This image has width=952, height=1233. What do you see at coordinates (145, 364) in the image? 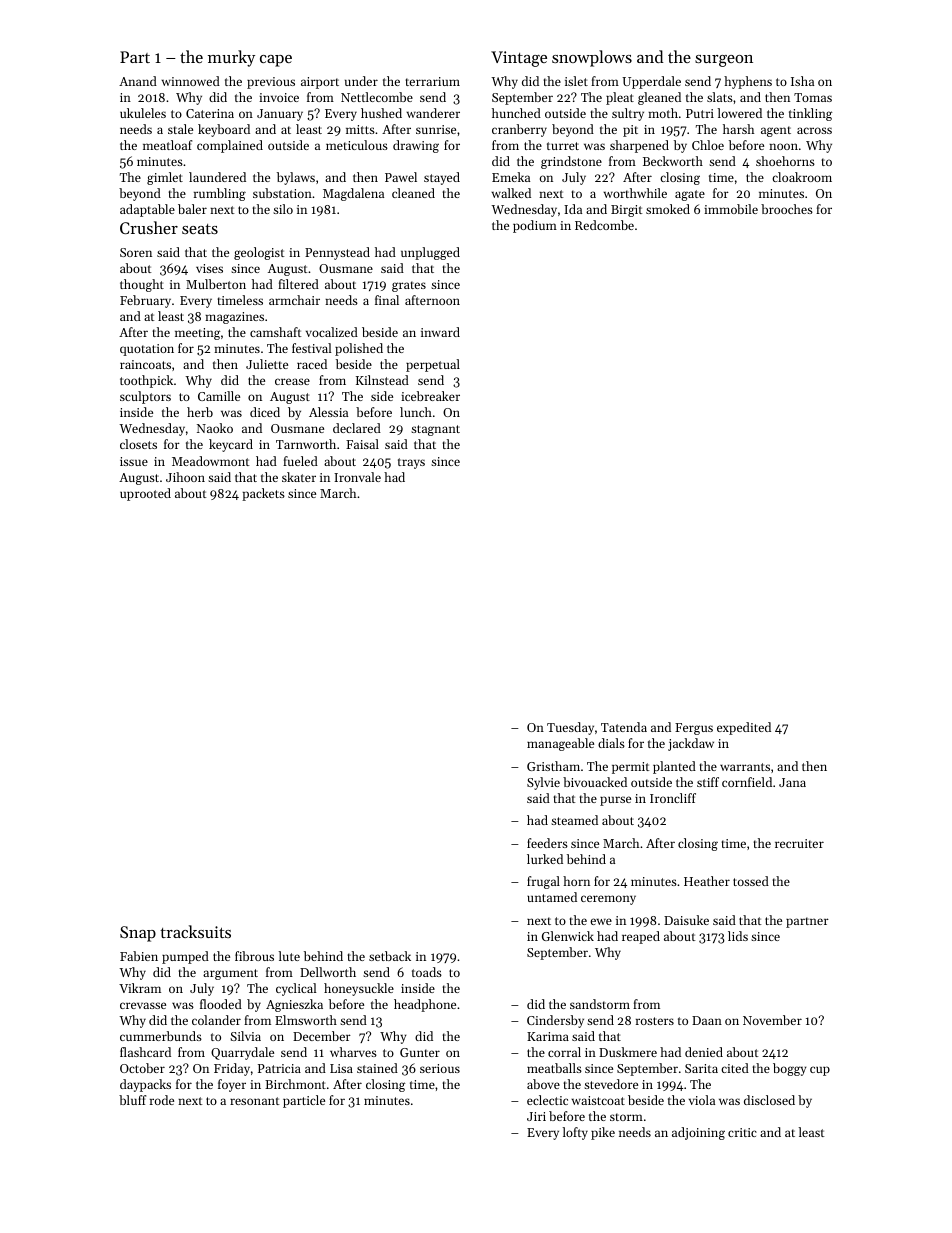
I see `raincoats` at bounding box center [145, 364].
